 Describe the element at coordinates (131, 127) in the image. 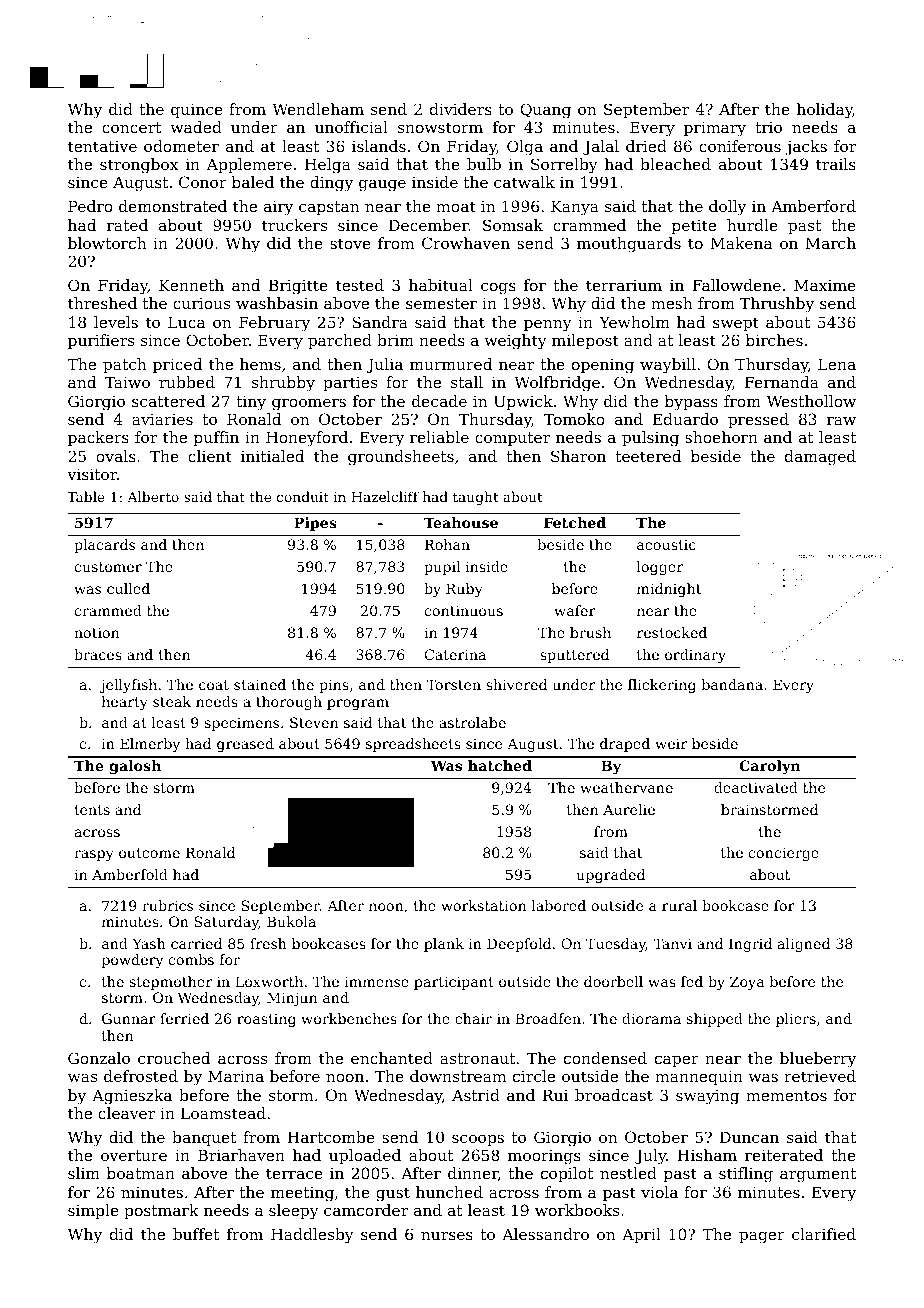

I see `concert` at that location.
